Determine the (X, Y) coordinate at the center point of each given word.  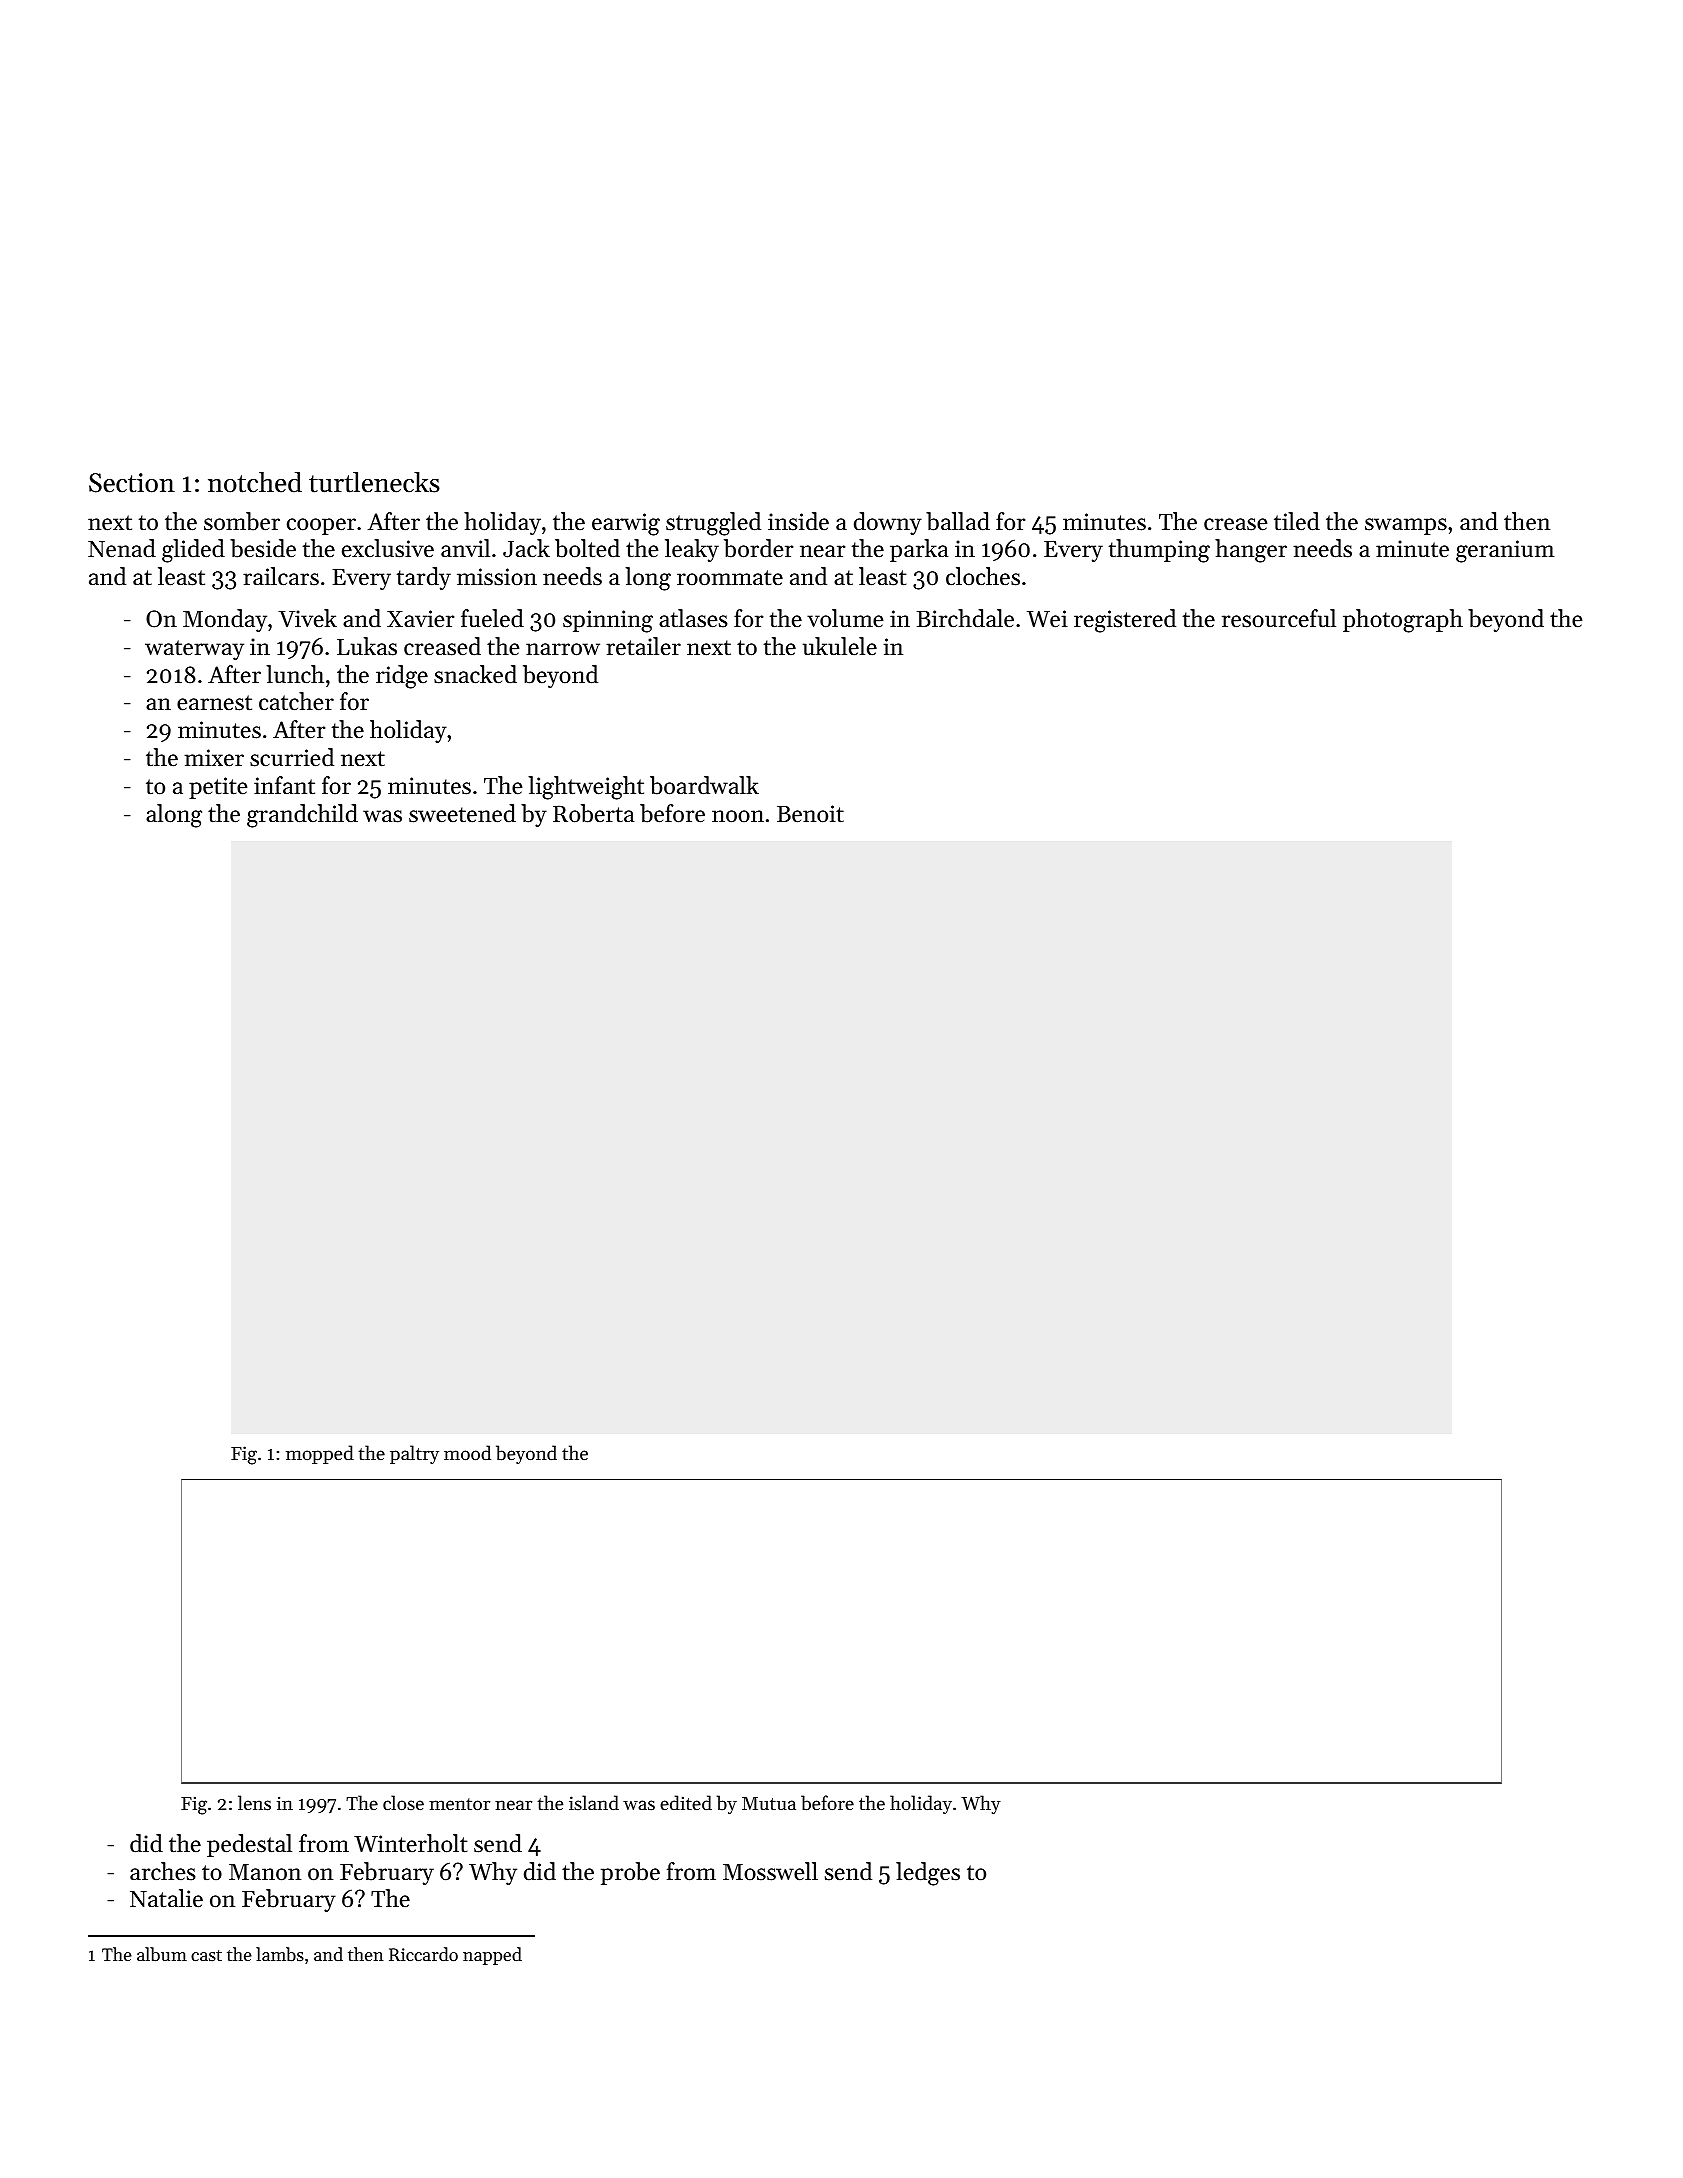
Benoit (810, 814)
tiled (1297, 521)
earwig (626, 524)
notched (255, 482)
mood (467, 1452)
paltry (414, 1454)
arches (162, 1871)
